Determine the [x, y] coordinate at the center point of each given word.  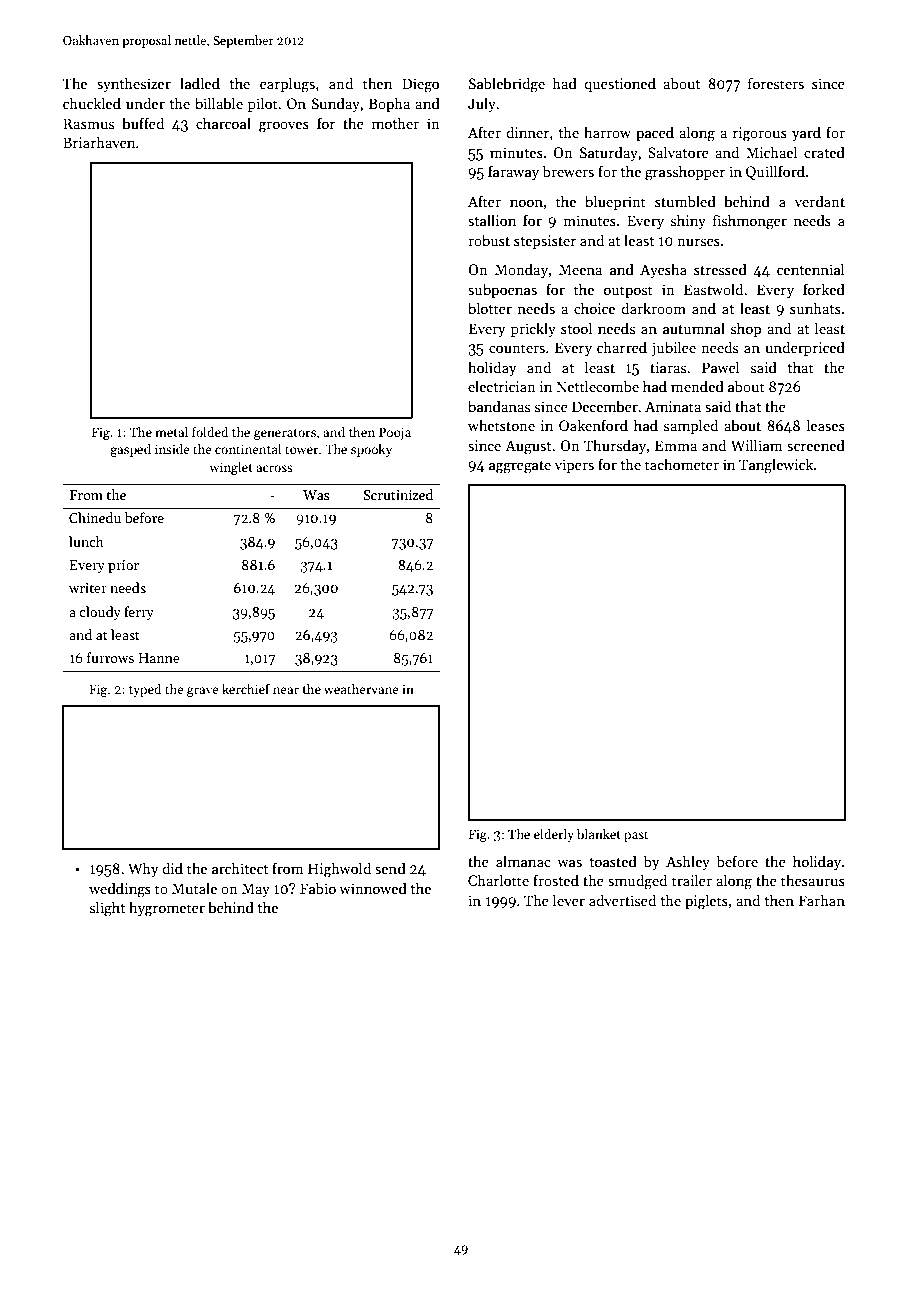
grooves [284, 127]
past [636, 836]
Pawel [721, 367]
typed [145, 690]
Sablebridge [507, 85]
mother [395, 123]
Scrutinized [398, 494]
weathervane [361, 689]
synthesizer [134, 84]
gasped [130, 450]
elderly [554, 835]
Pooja [395, 433]
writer [88, 588]
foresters [776, 83]
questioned [620, 84]
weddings [120, 890]
